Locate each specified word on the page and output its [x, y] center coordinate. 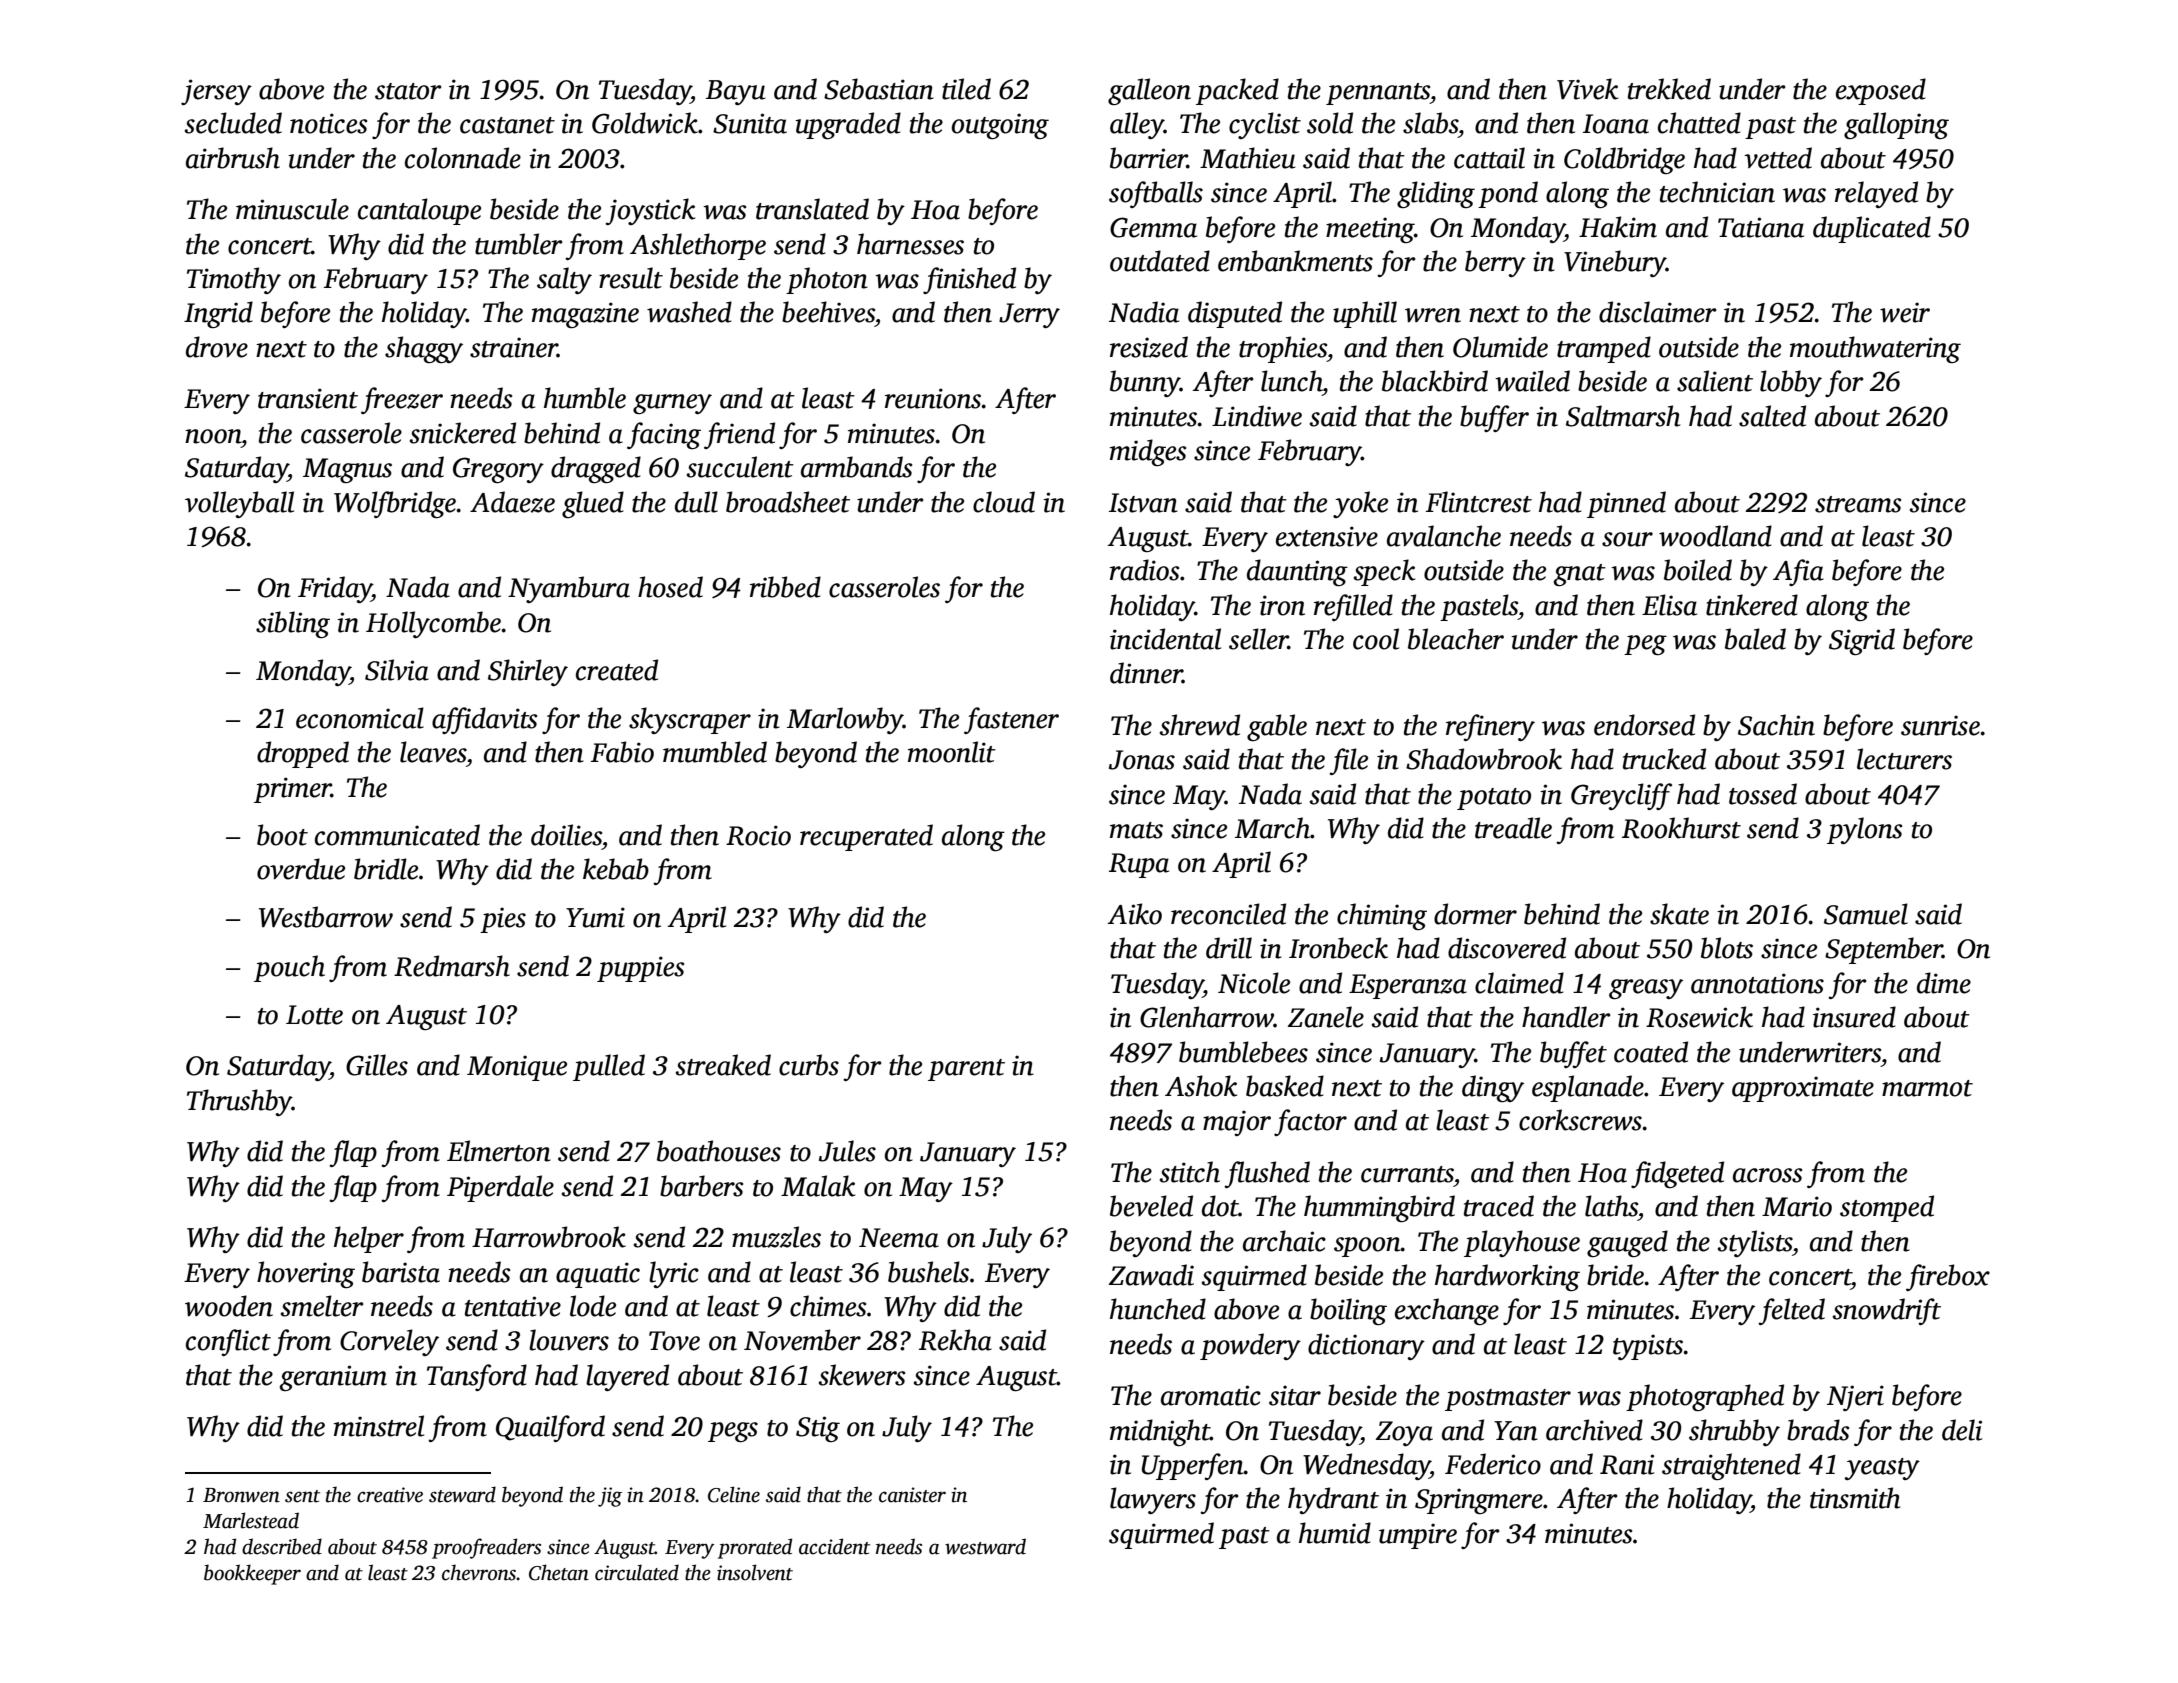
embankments [1295, 261]
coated [1651, 1052]
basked [1285, 1086]
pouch [289, 968]
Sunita [750, 123]
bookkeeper [252, 1574]
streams [1858, 504]
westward [985, 1546]
